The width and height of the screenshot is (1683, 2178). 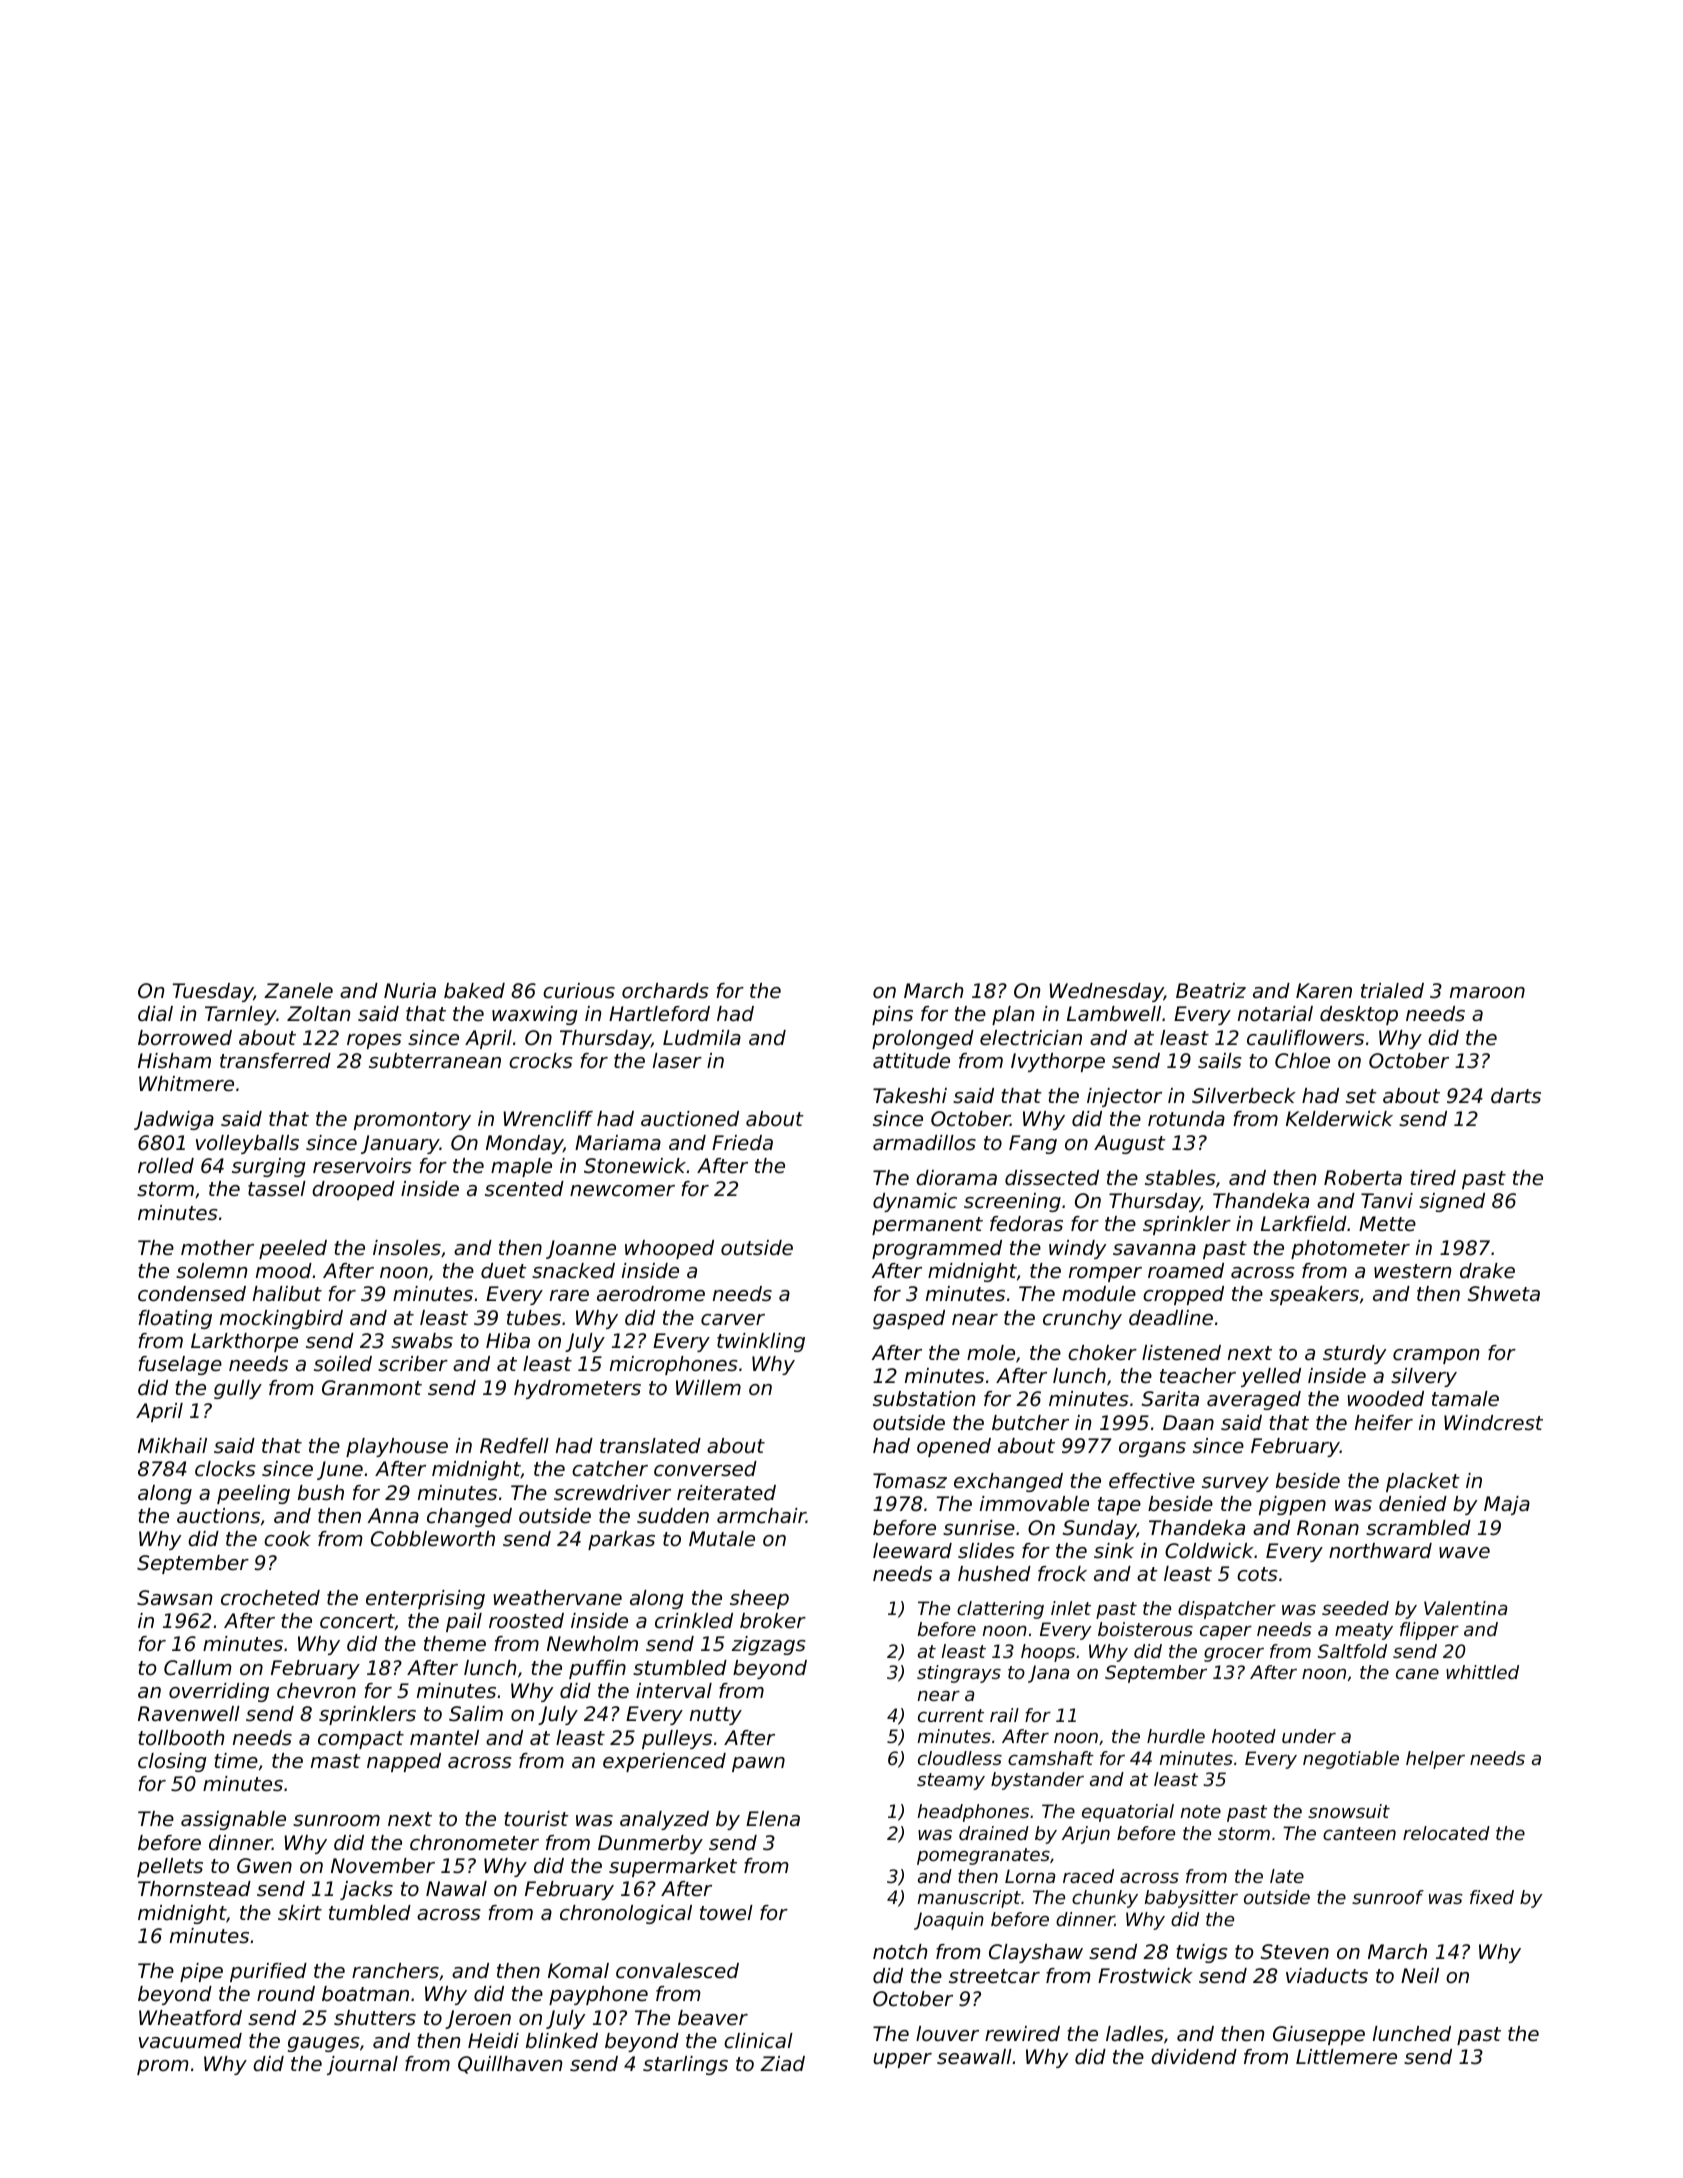 I want to click on twinkling, so click(x=761, y=1342).
